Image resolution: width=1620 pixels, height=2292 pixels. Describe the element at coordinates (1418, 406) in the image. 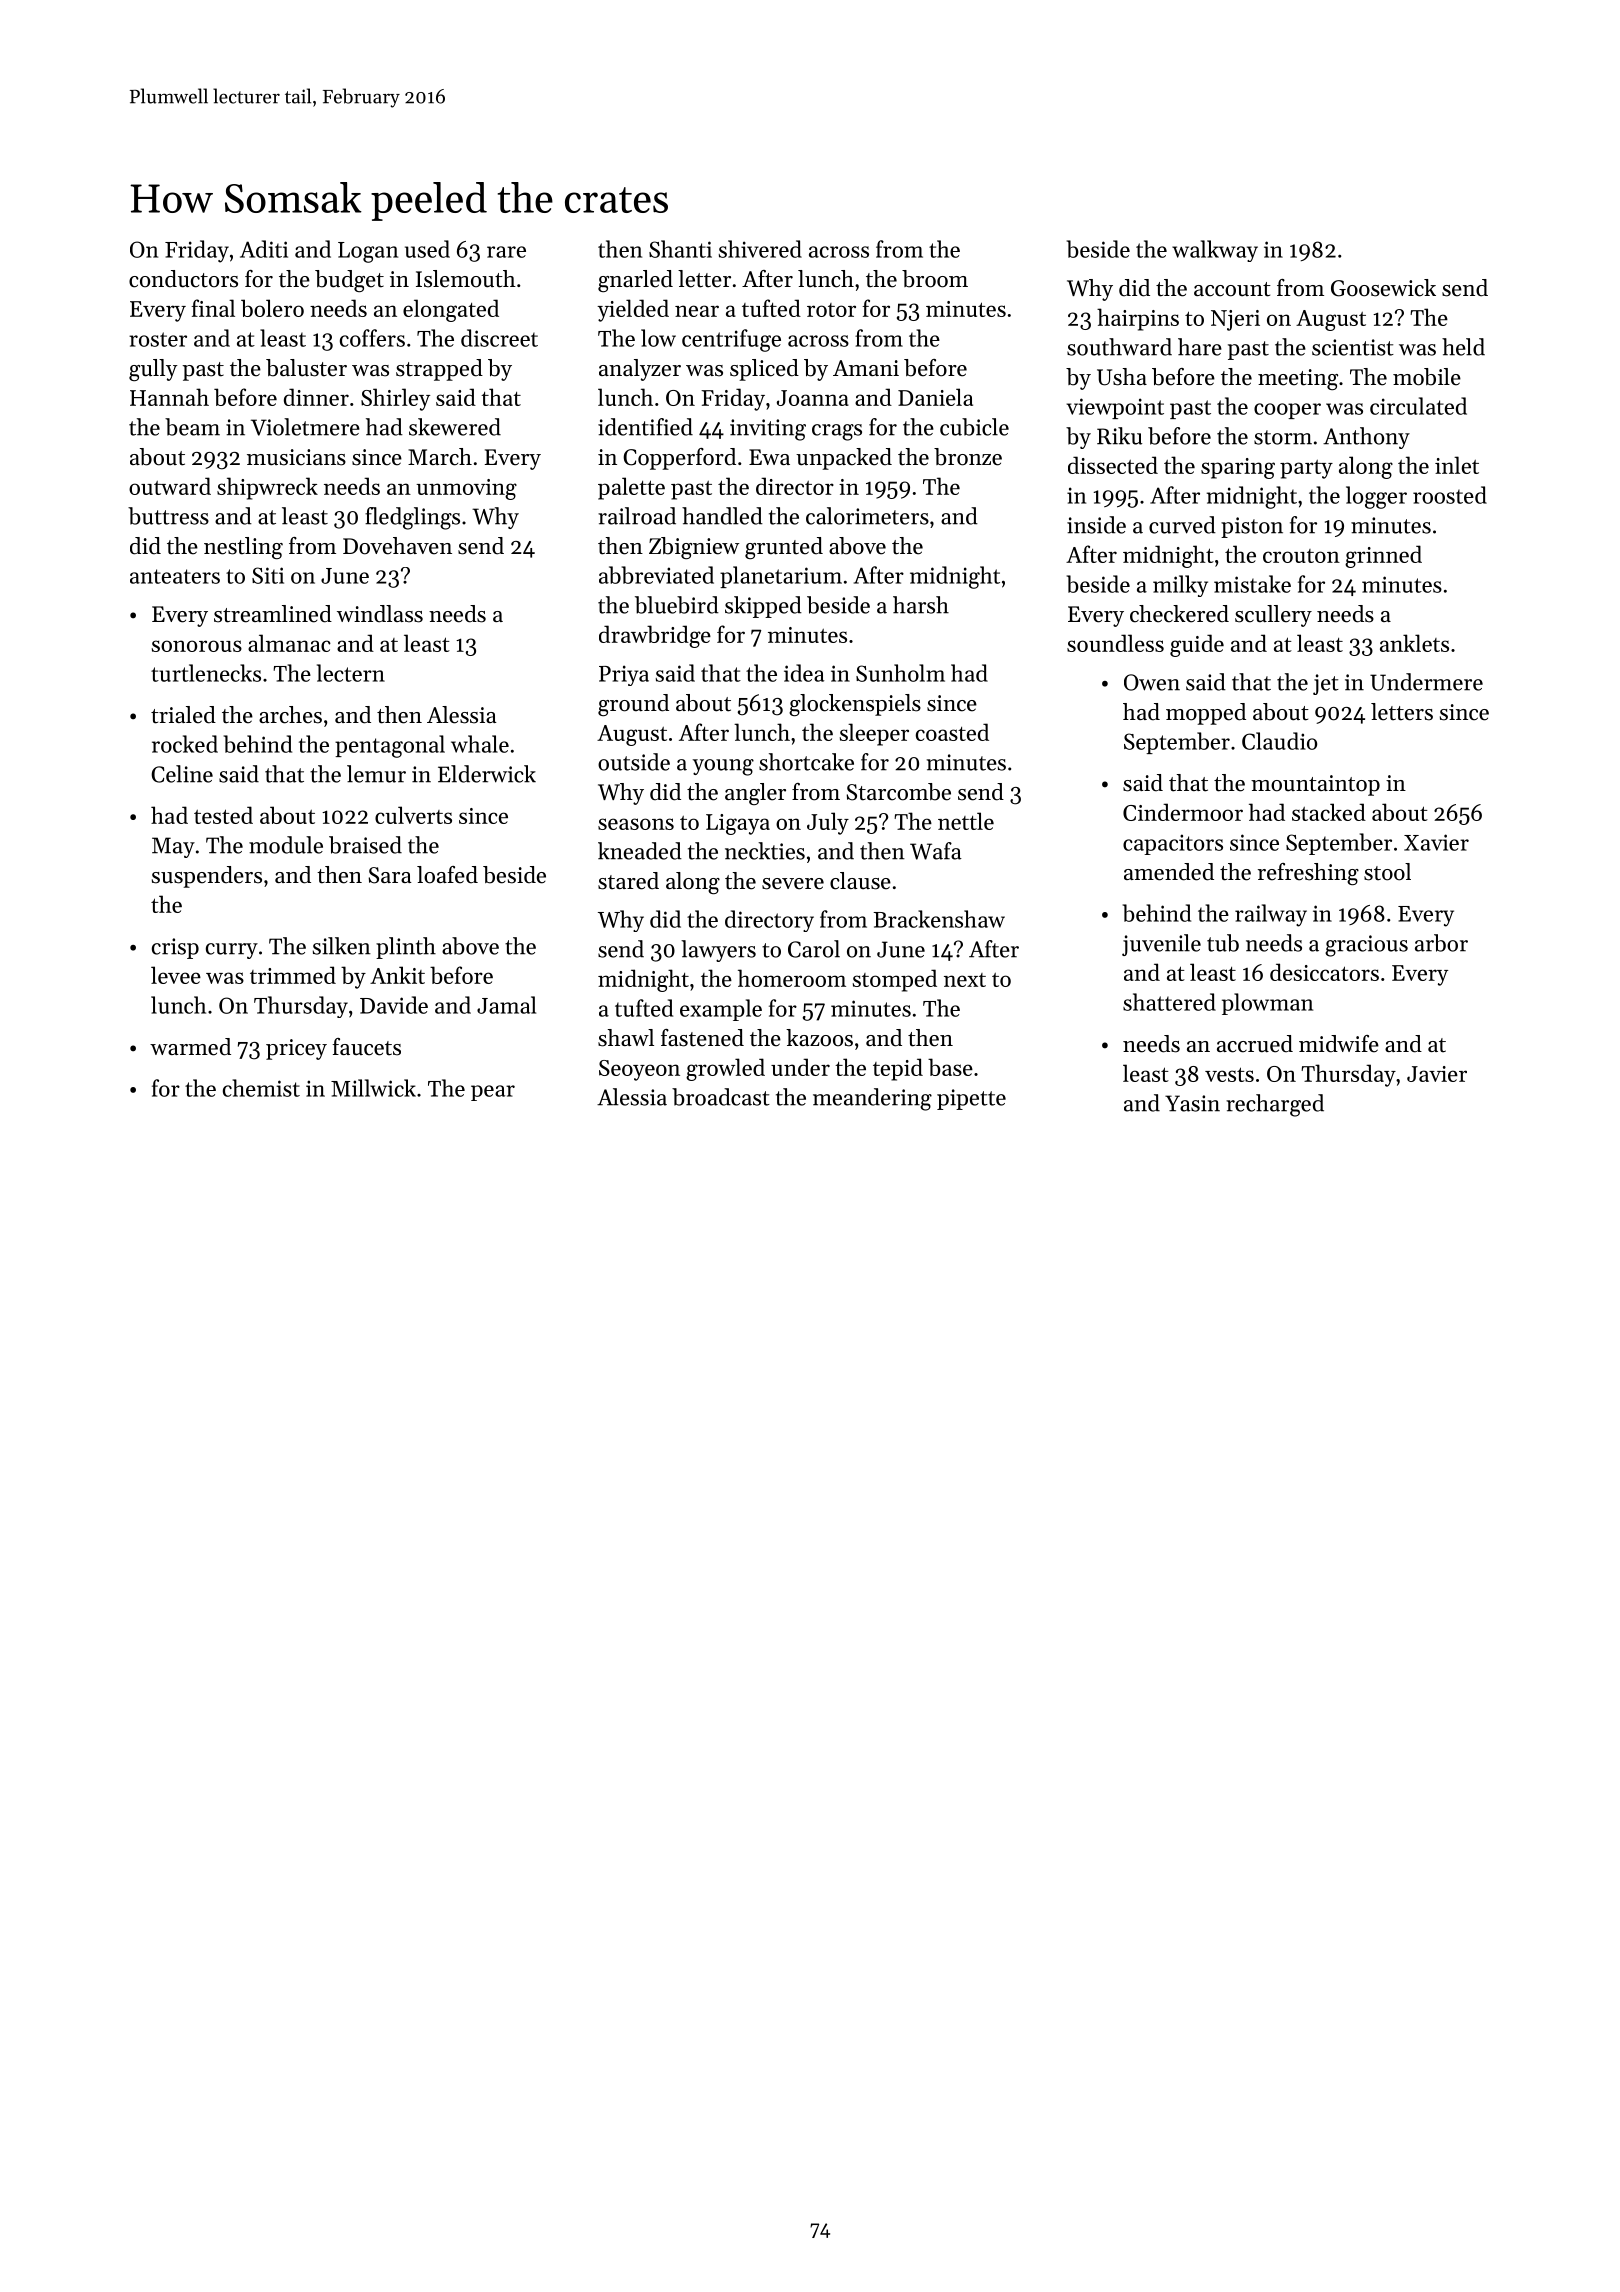

I see `circulated` at that location.
